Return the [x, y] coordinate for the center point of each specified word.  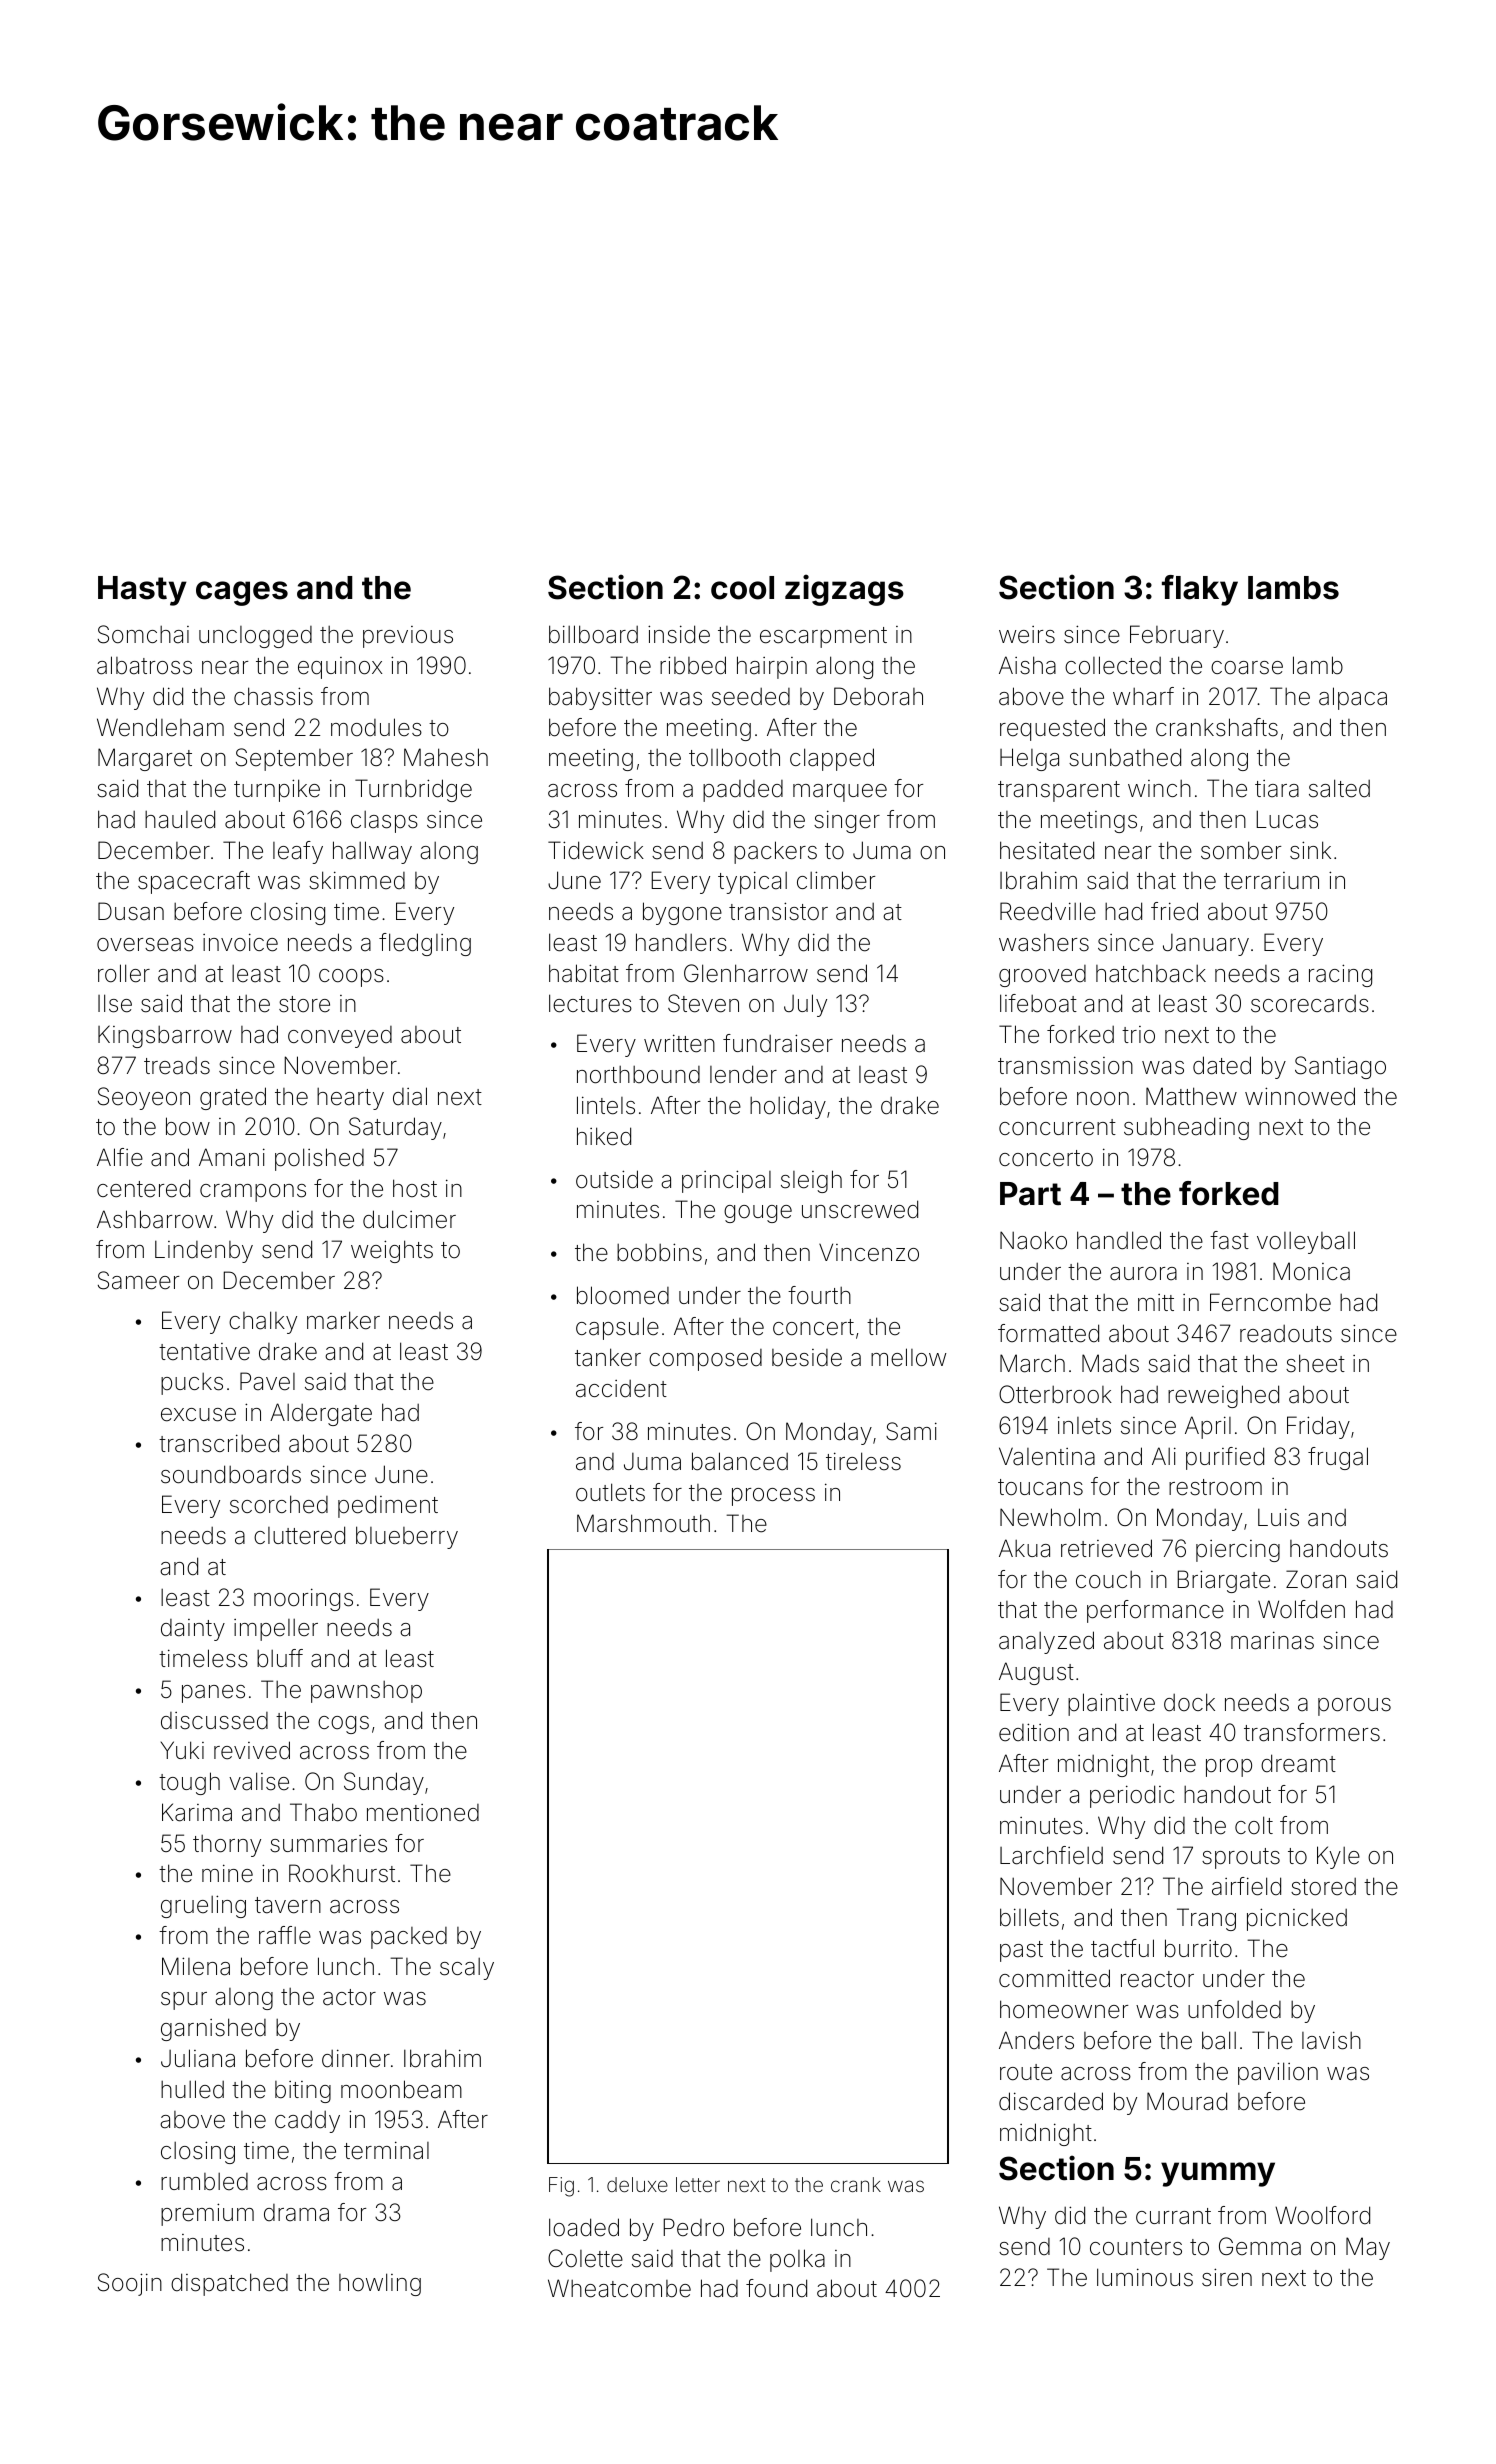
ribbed [693, 665]
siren [1227, 2277]
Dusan [131, 911]
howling [380, 2284]
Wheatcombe [619, 2288]
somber [1241, 850]
